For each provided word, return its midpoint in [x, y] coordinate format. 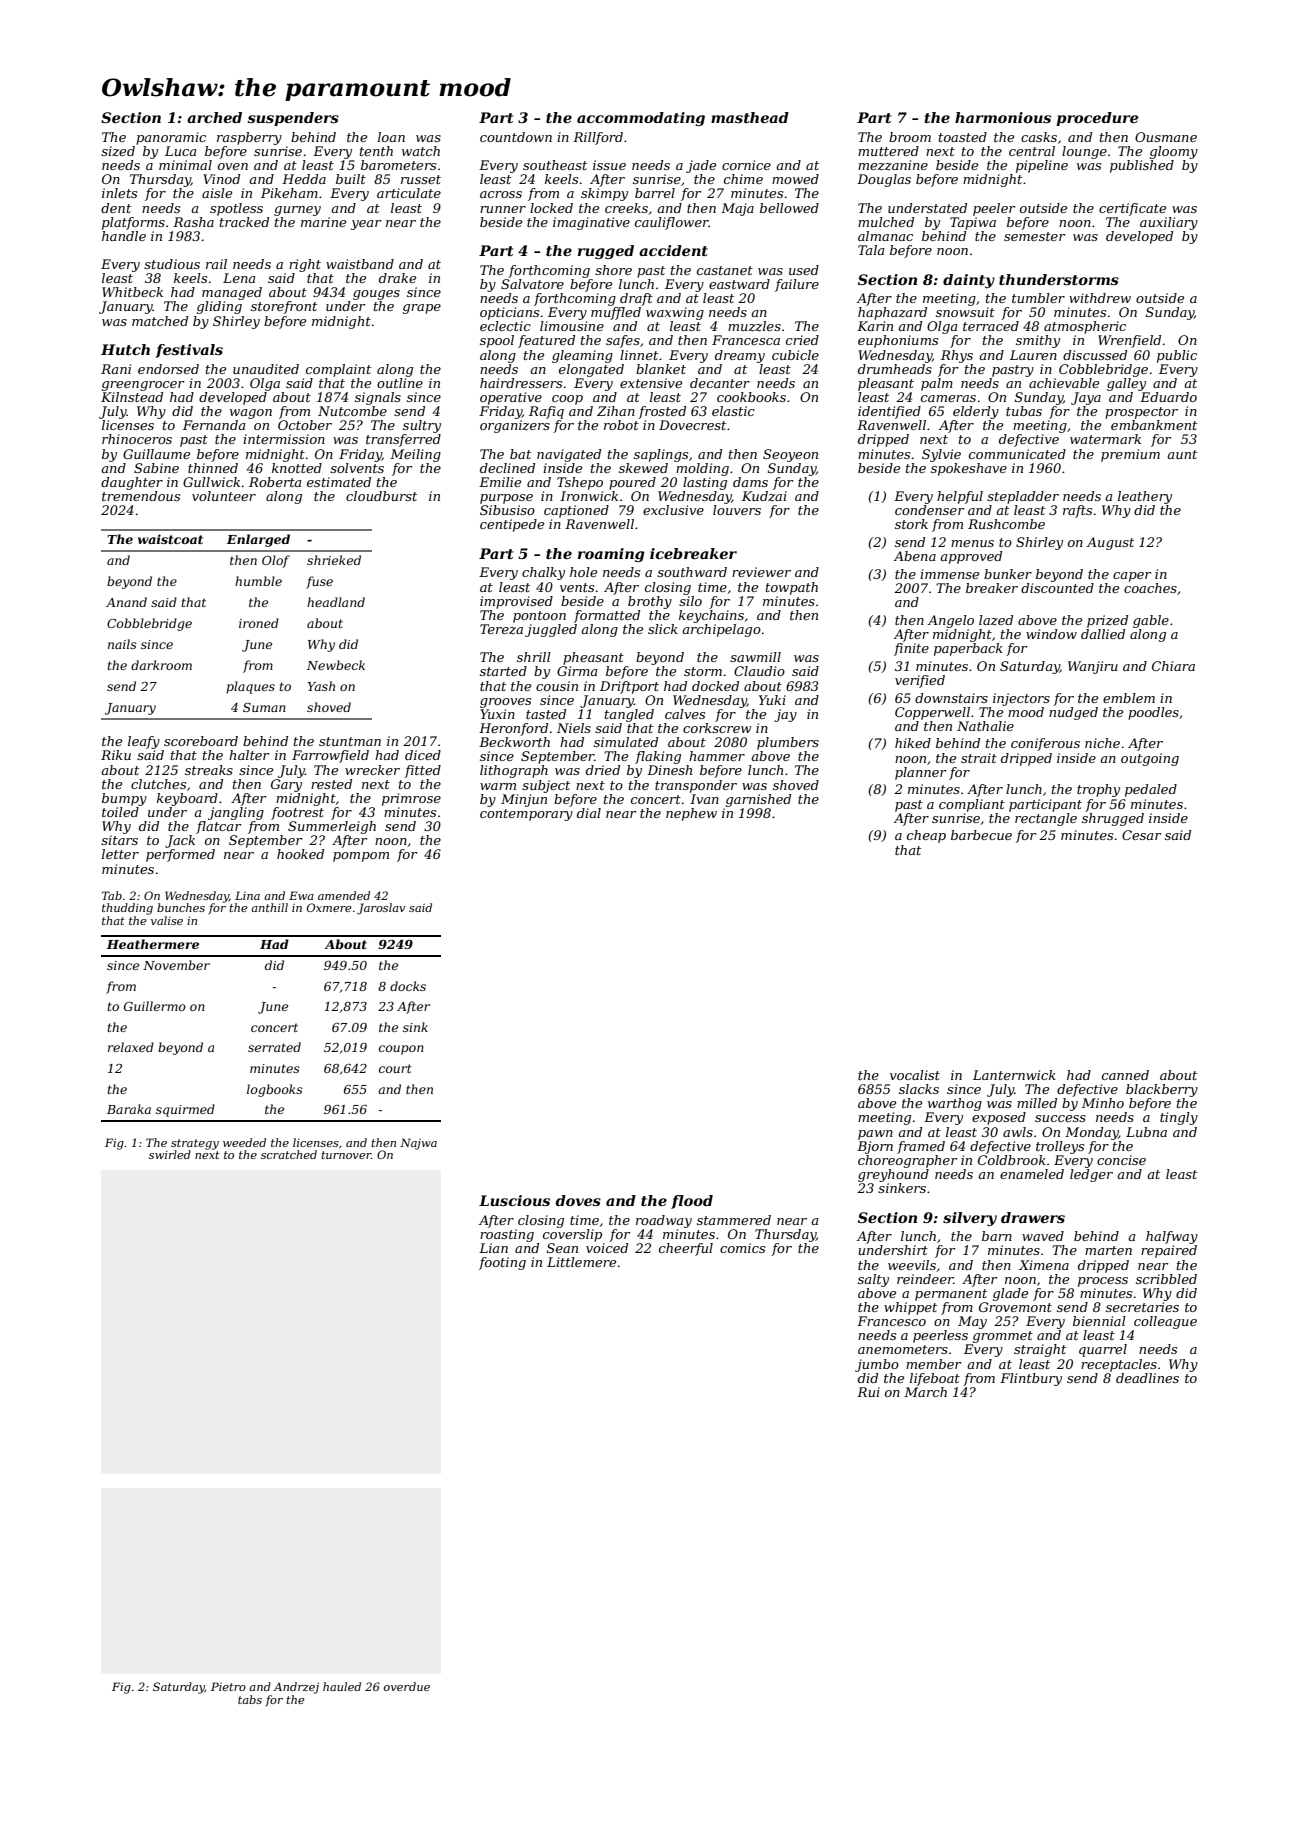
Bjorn [875, 1147]
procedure [1097, 119]
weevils [912, 1265]
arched [214, 117]
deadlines [1147, 1378]
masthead [750, 117]
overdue [407, 1686]
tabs [250, 1699]
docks [408, 986]
